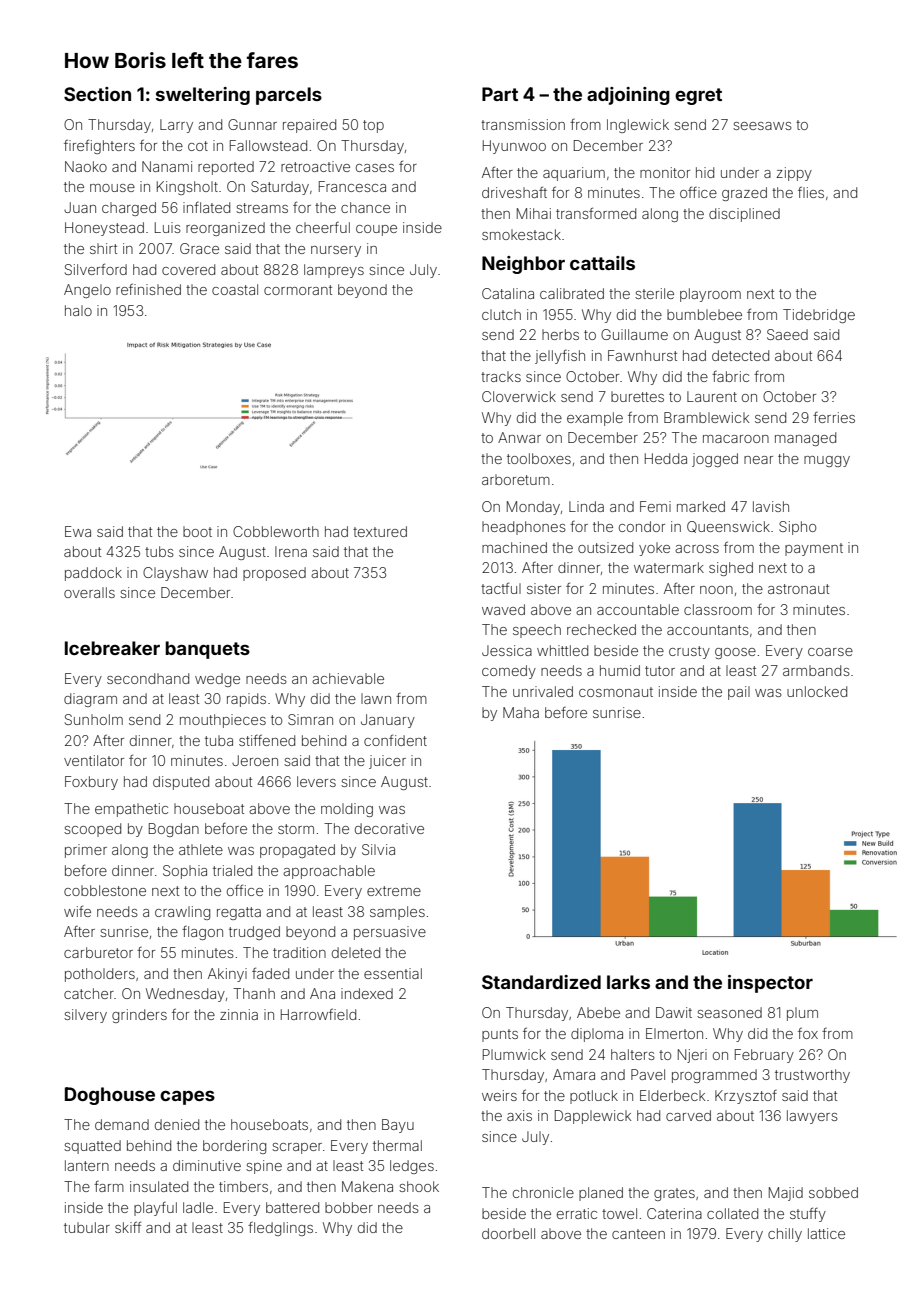  I want to click on squatted, so click(92, 1147).
